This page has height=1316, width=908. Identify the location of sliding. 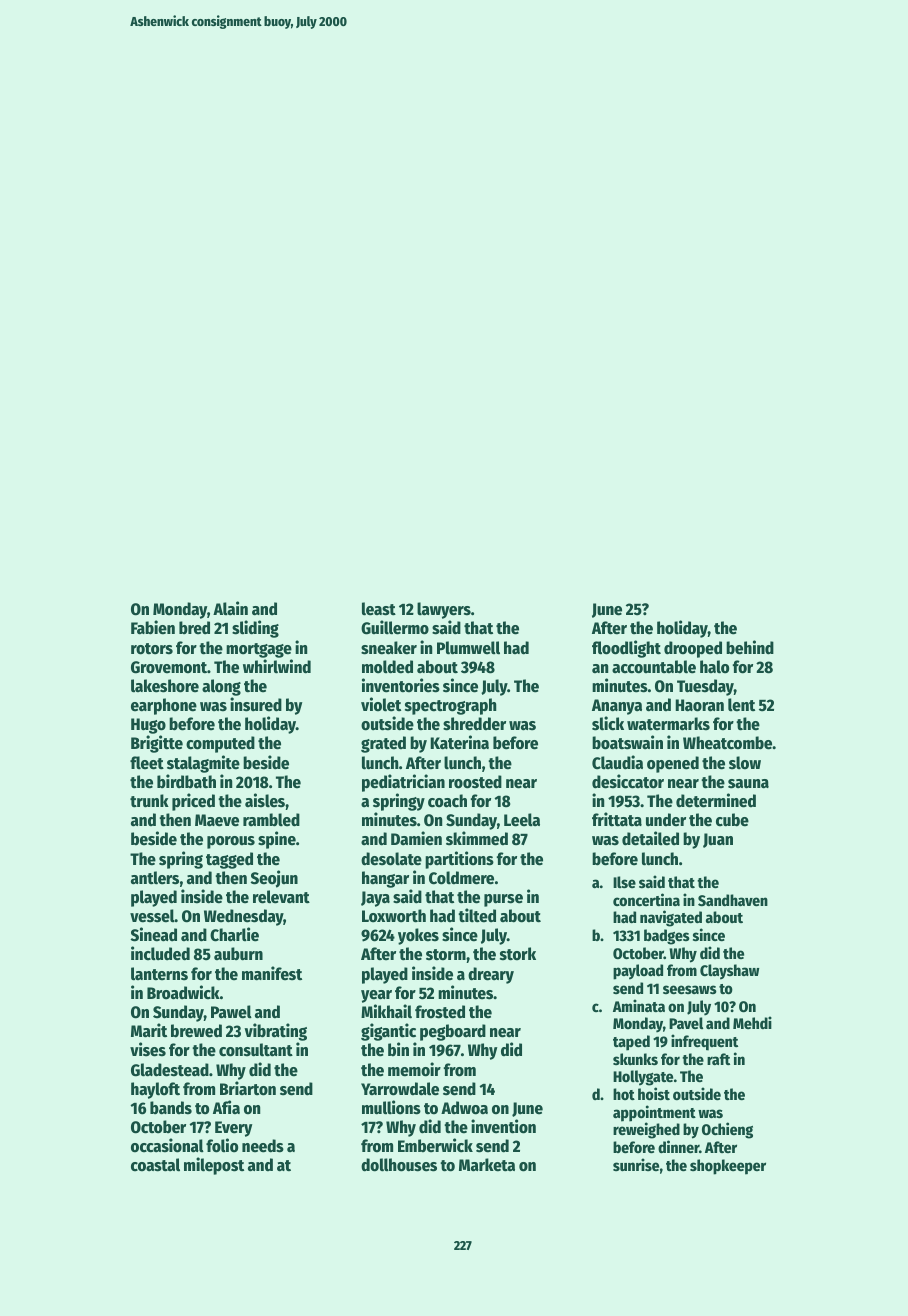
(255, 629).
